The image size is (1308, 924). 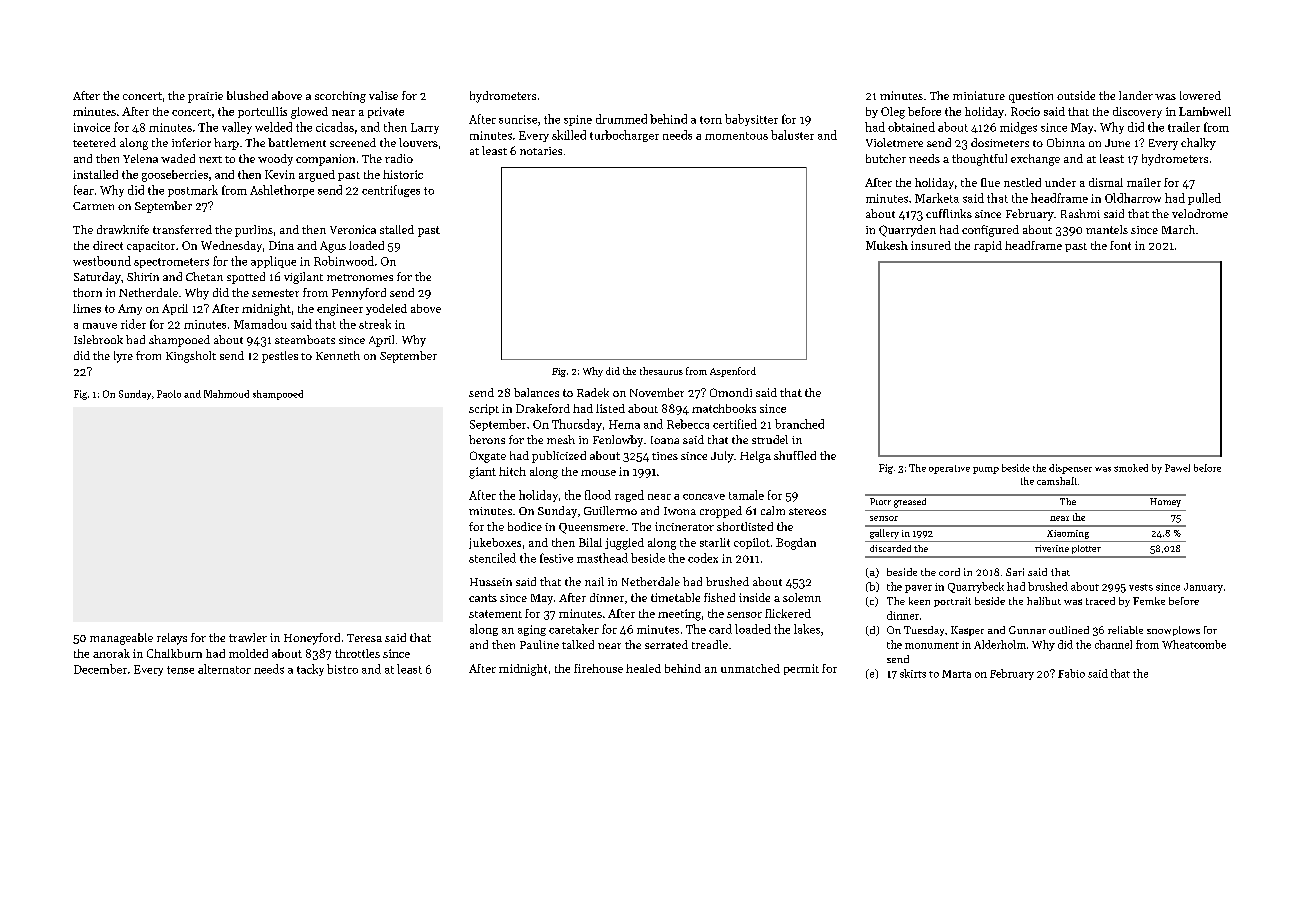 What do you see at coordinates (887, 245) in the screenshot?
I see `Mukesh` at bounding box center [887, 245].
